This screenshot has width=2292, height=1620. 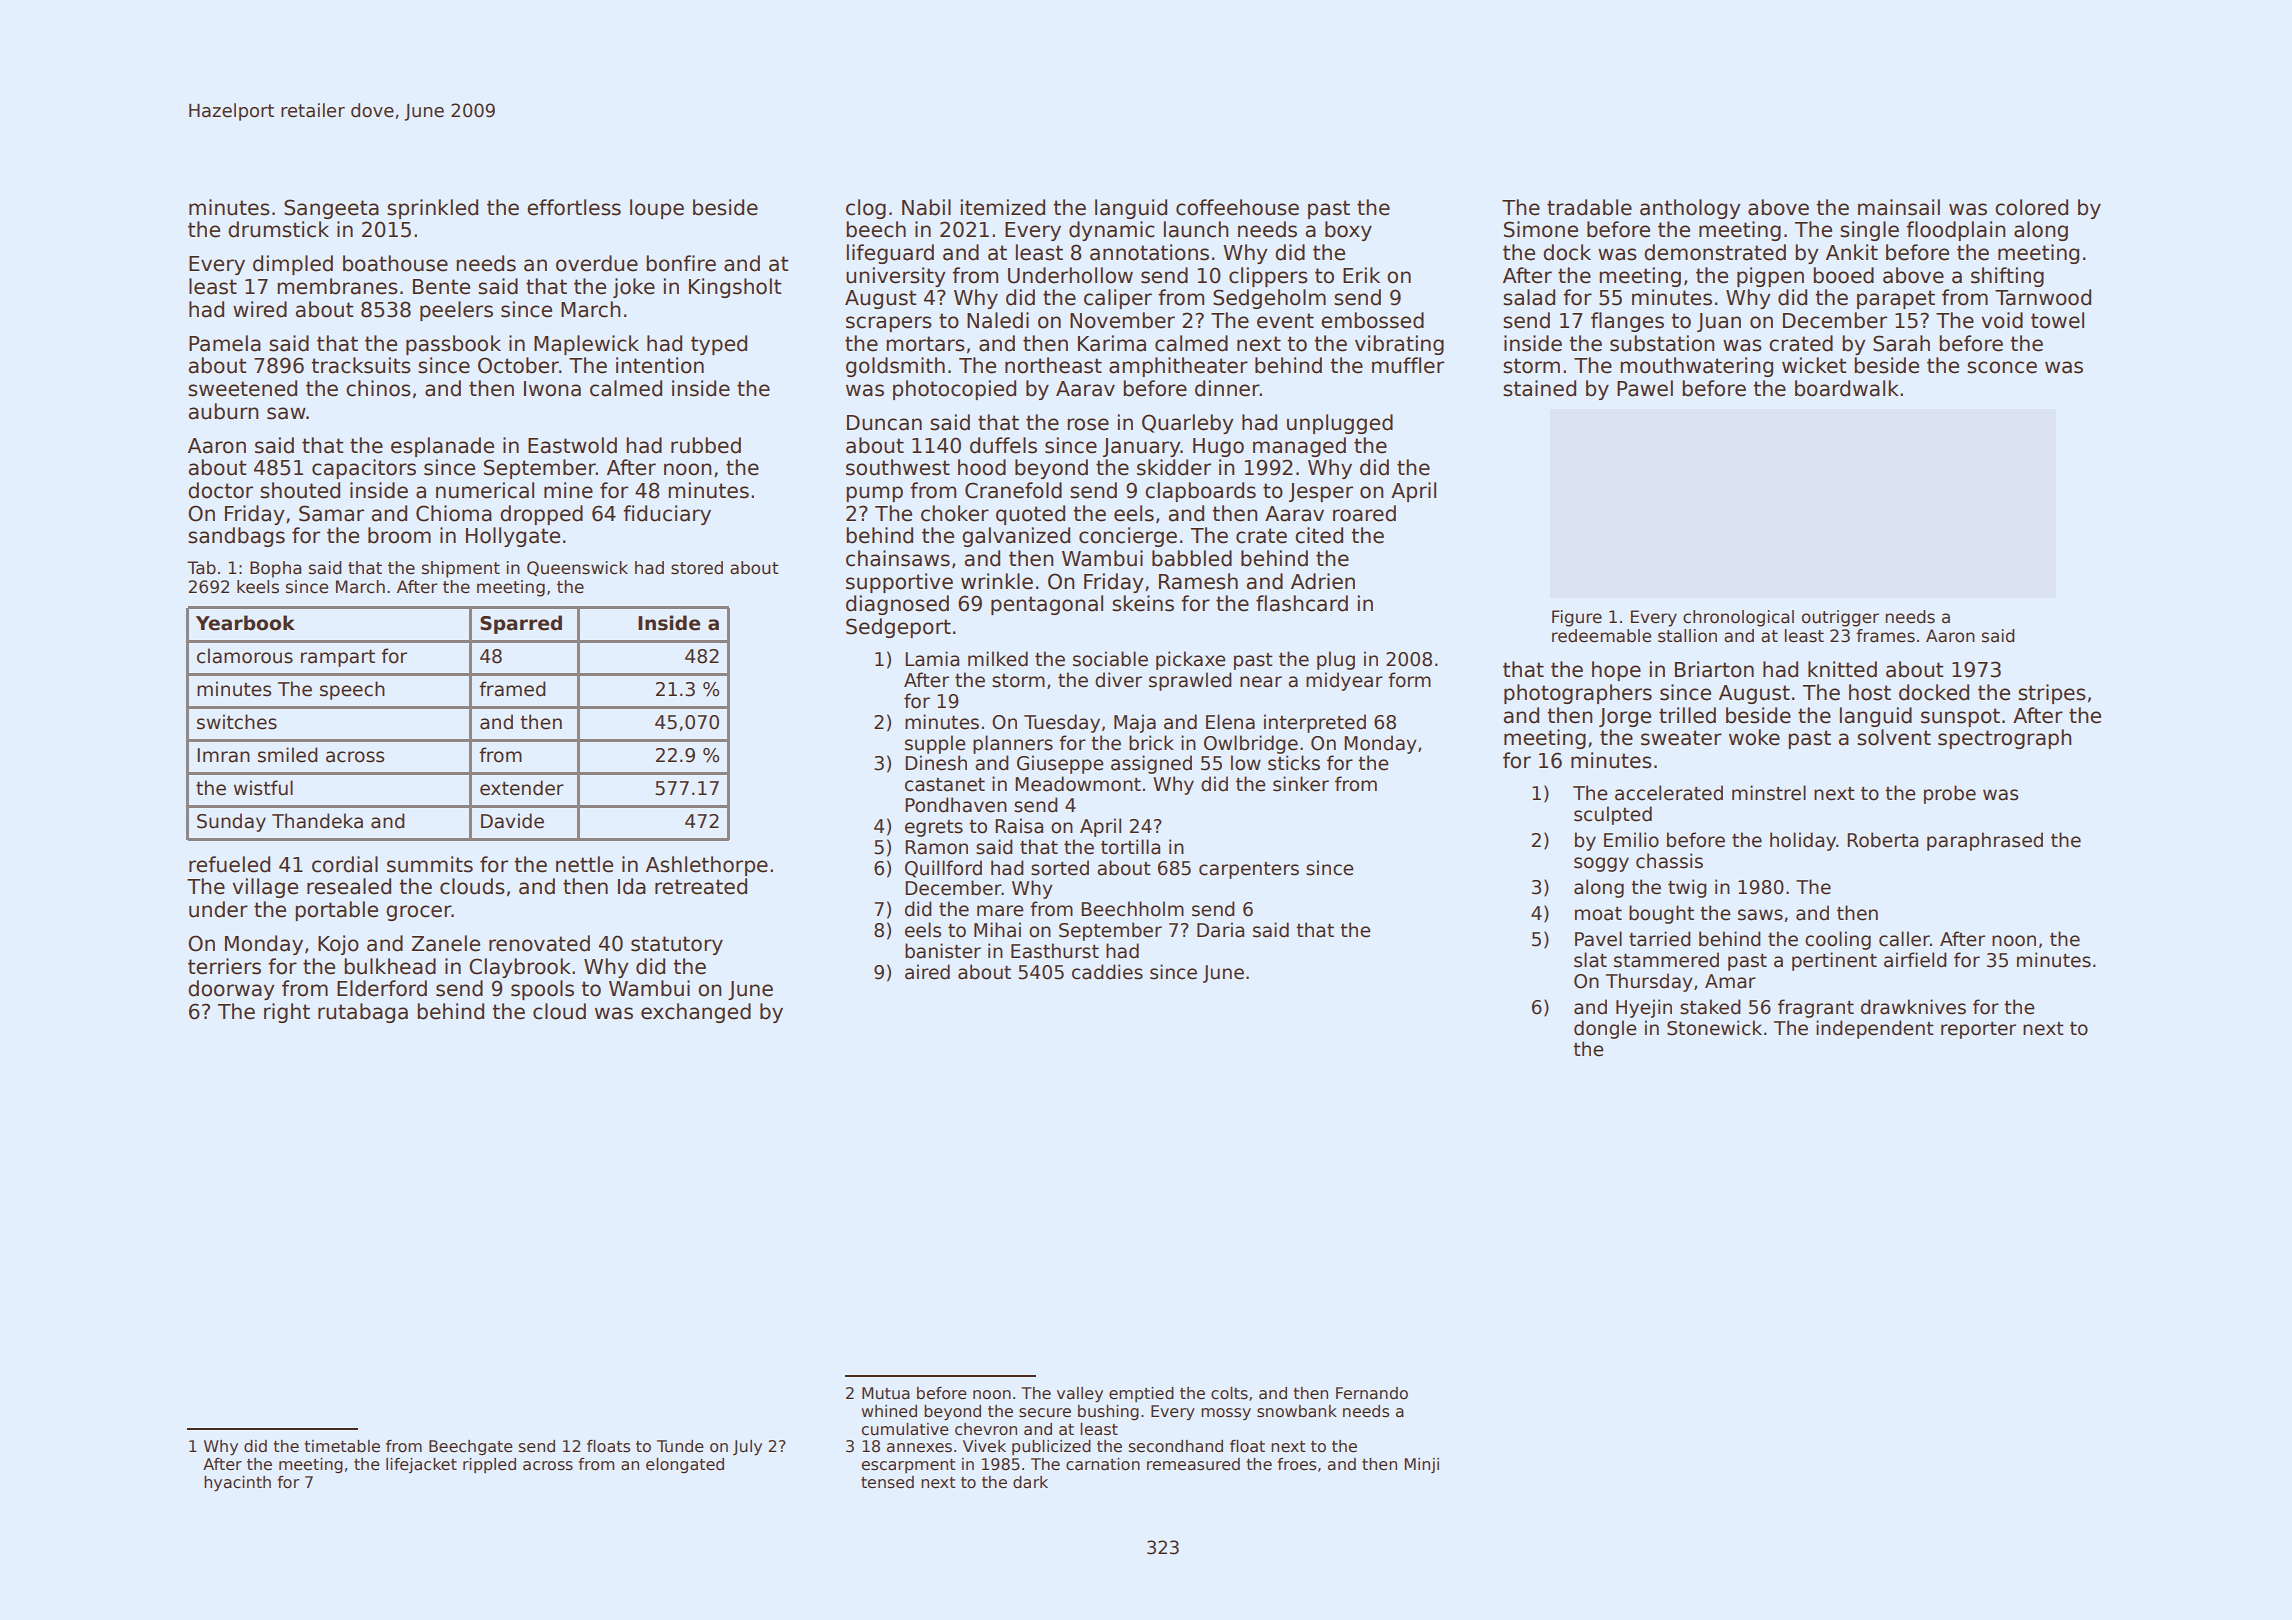 What do you see at coordinates (1237, 207) in the screenshot?
I see `coffeehouse` at bounding box center [1237, 207].
